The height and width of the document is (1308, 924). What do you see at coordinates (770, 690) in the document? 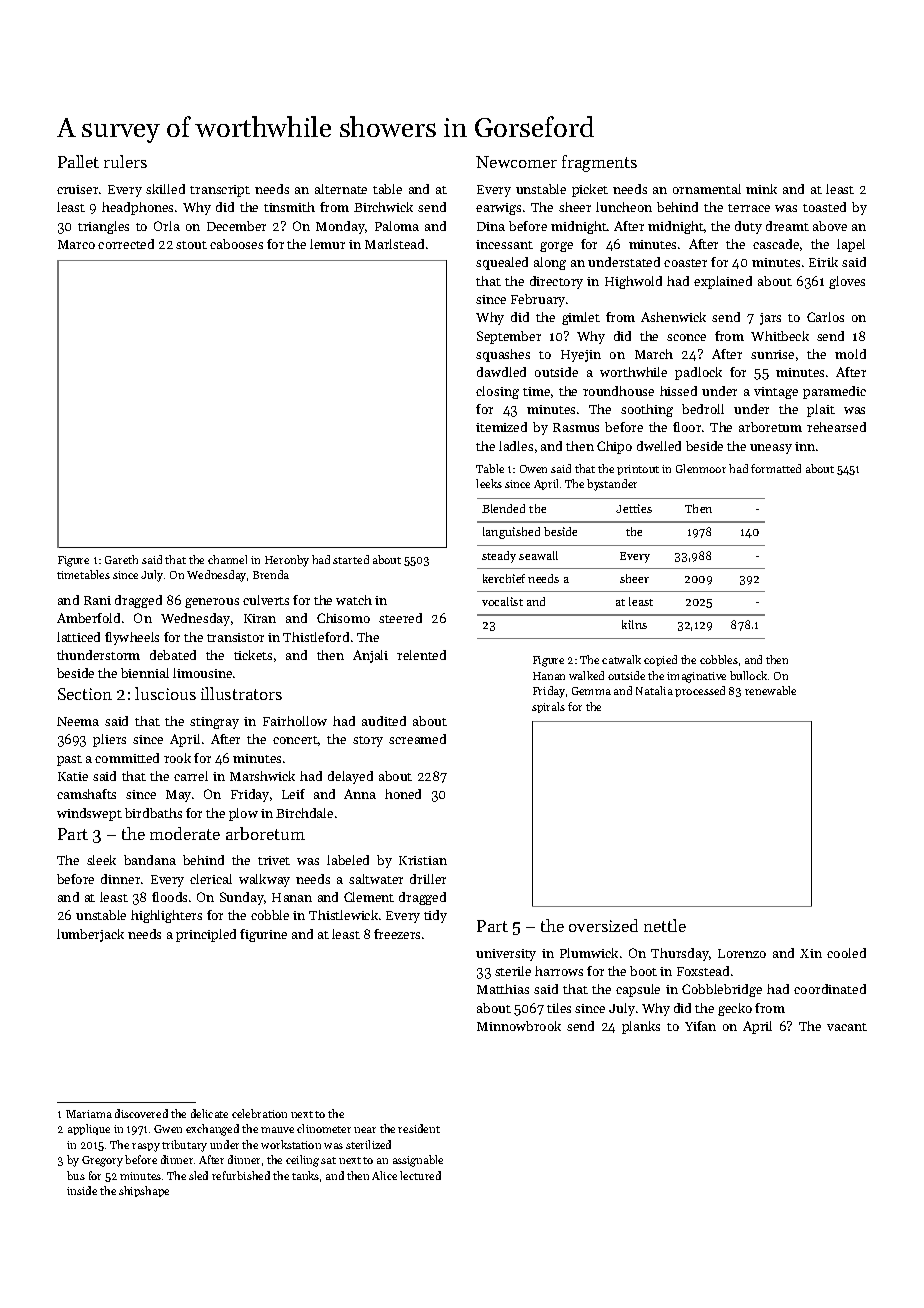
I see `renewable` at bounding box center [770, 690].
